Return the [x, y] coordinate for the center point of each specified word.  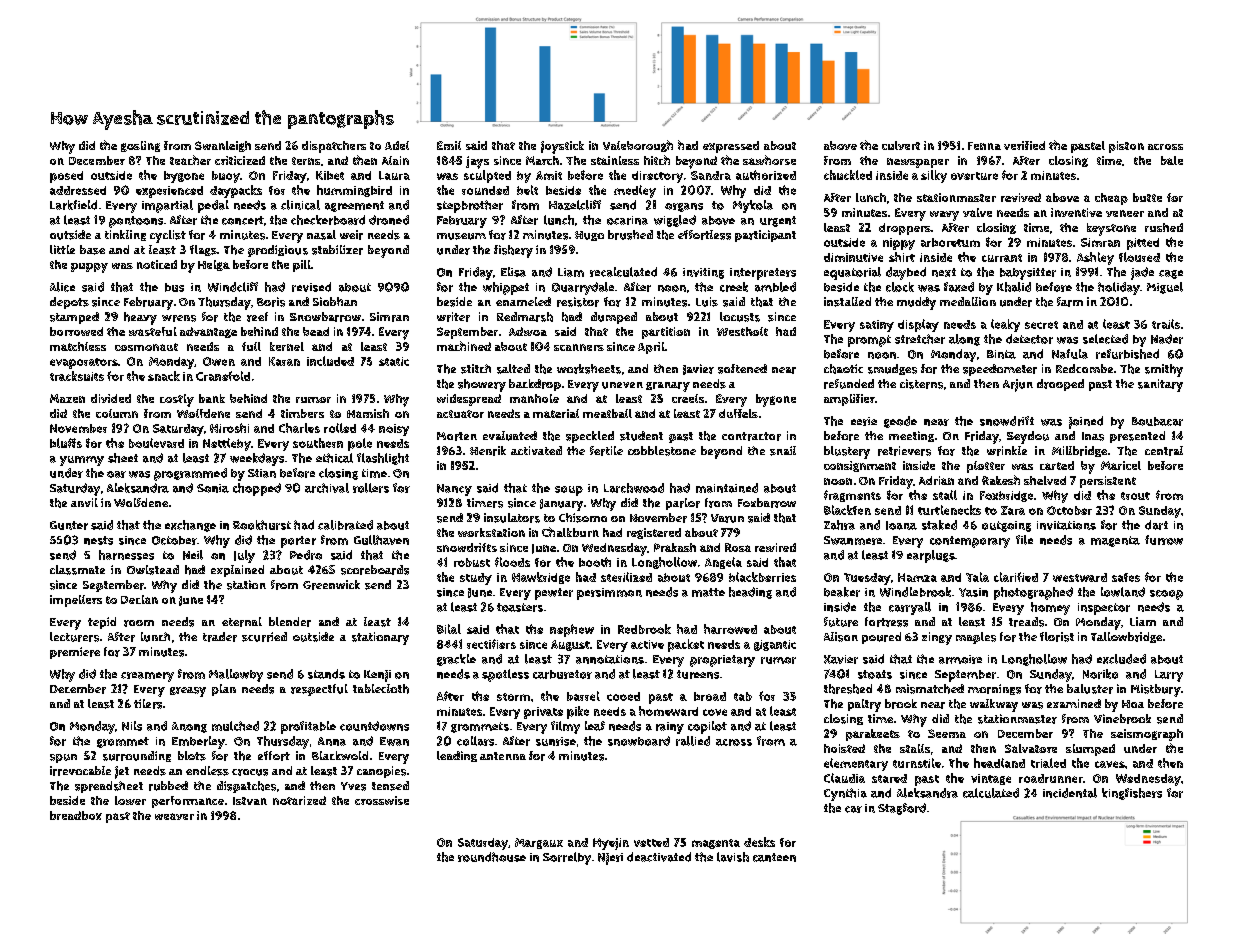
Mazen [67, 398]
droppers [905, 229]
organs [684, 207]
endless [207, 771]
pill [302, 266]
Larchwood [634, 488]
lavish [733, 857]
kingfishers [1132, 794]
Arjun [1018, 385]
